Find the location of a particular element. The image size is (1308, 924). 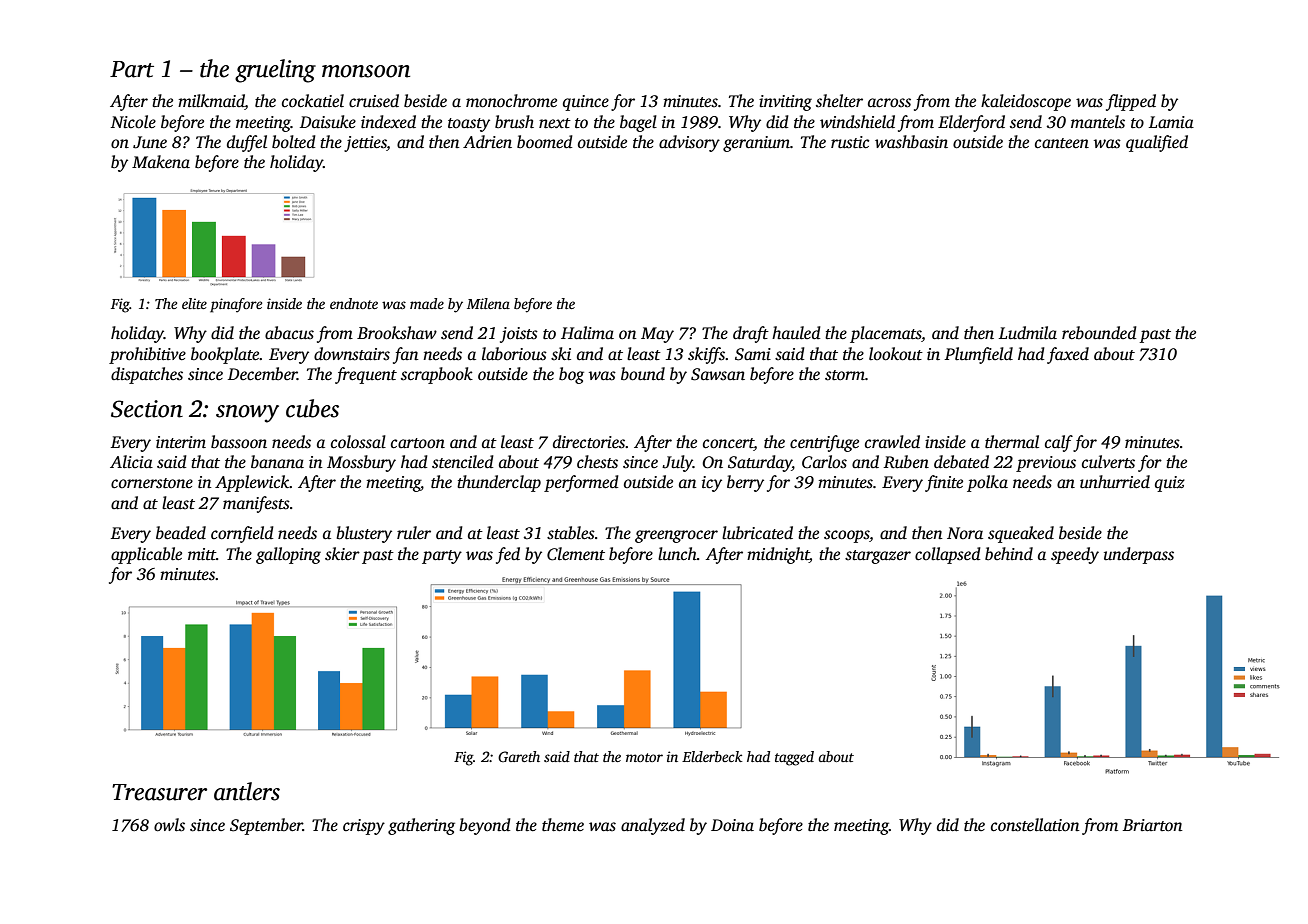

shelter is located at coordinates (839, 101).
